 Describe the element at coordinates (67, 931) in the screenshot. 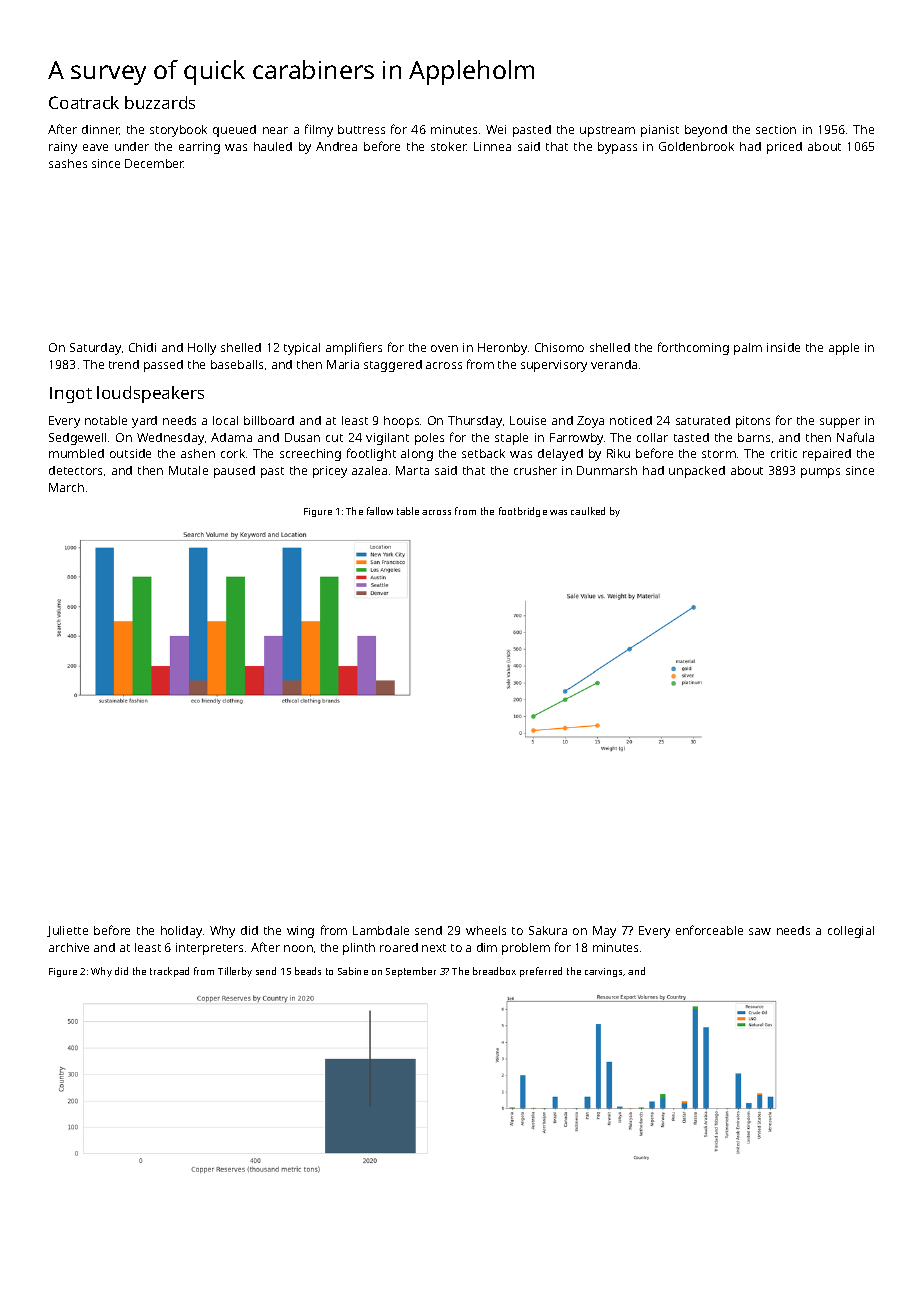

I see `Juliette` at that location.
